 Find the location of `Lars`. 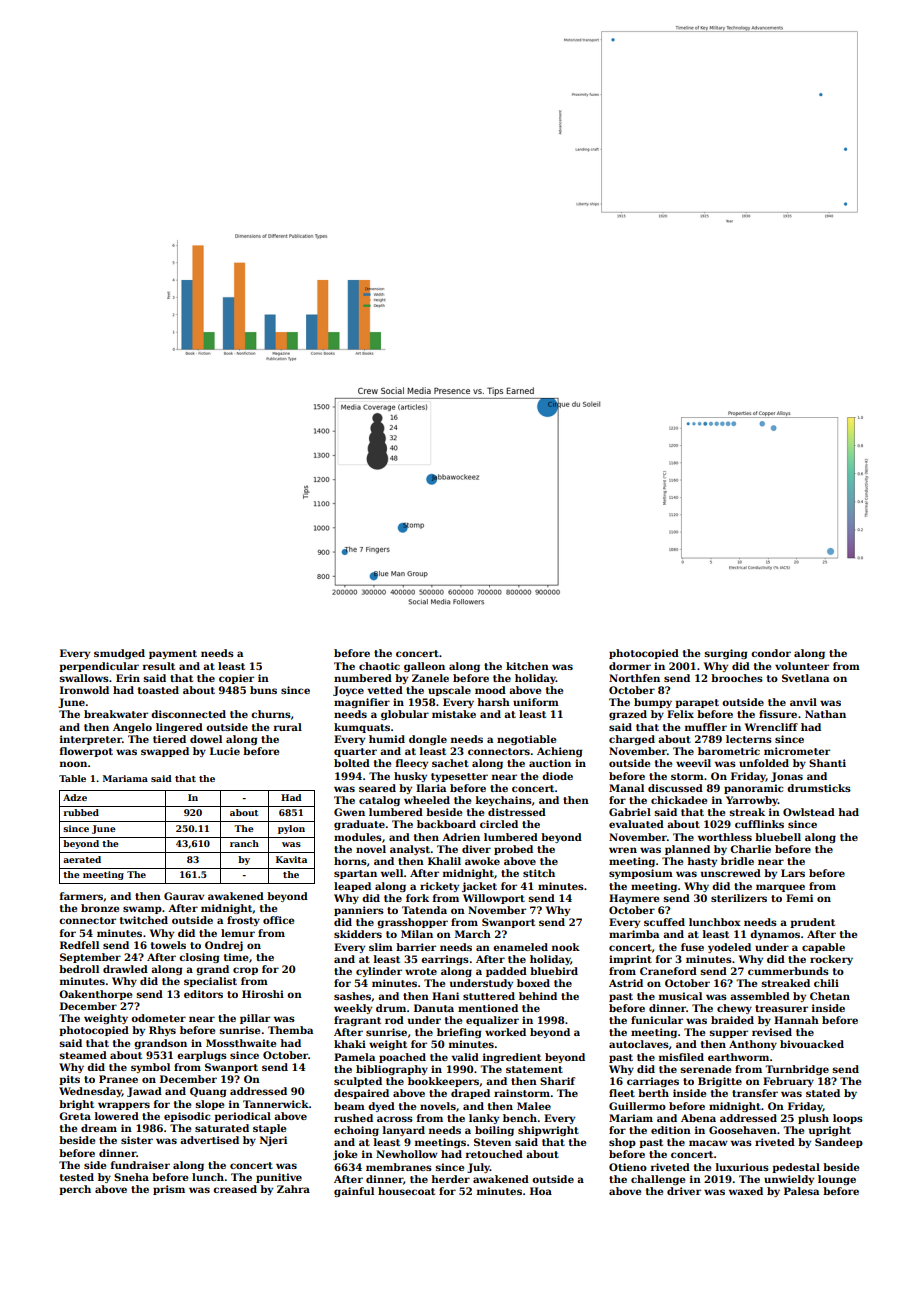

Lars is located at coordinates (793, 873).
